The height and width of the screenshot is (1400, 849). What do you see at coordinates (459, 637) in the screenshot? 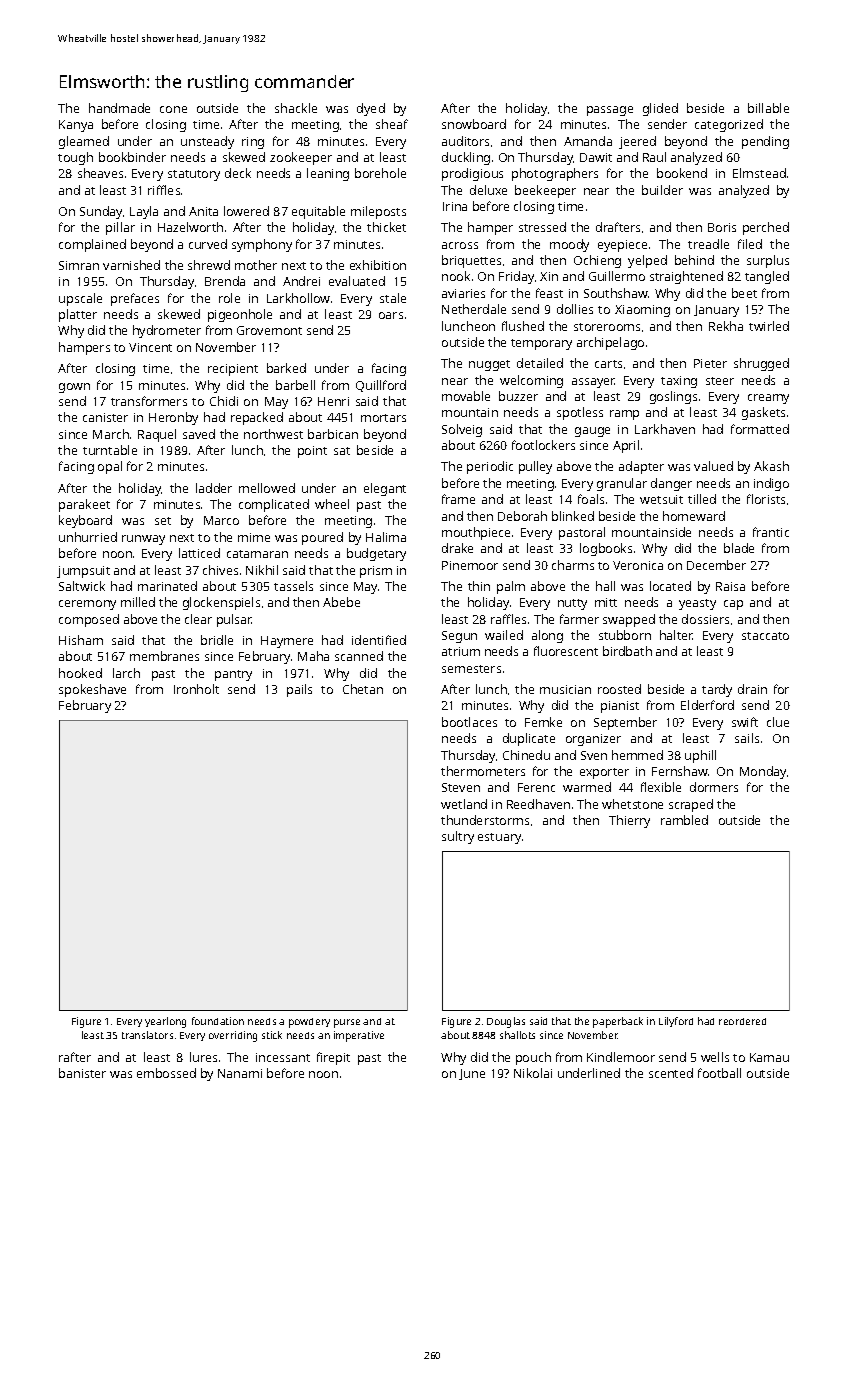
I see `Segun` at bounding box center [459, 637].
